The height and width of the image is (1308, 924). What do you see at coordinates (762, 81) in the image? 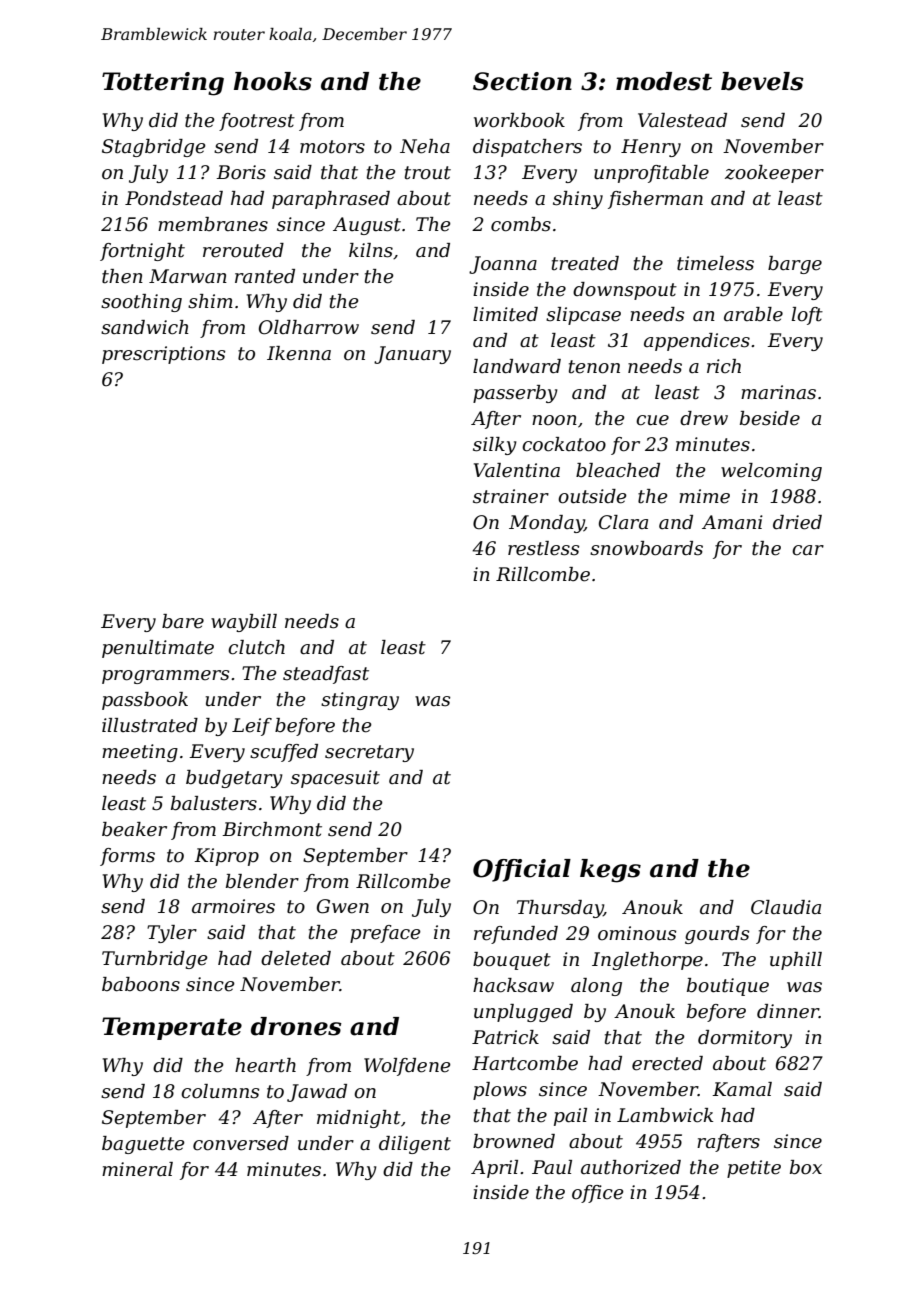
I see `bevels` at bounding box center [762, 81].
